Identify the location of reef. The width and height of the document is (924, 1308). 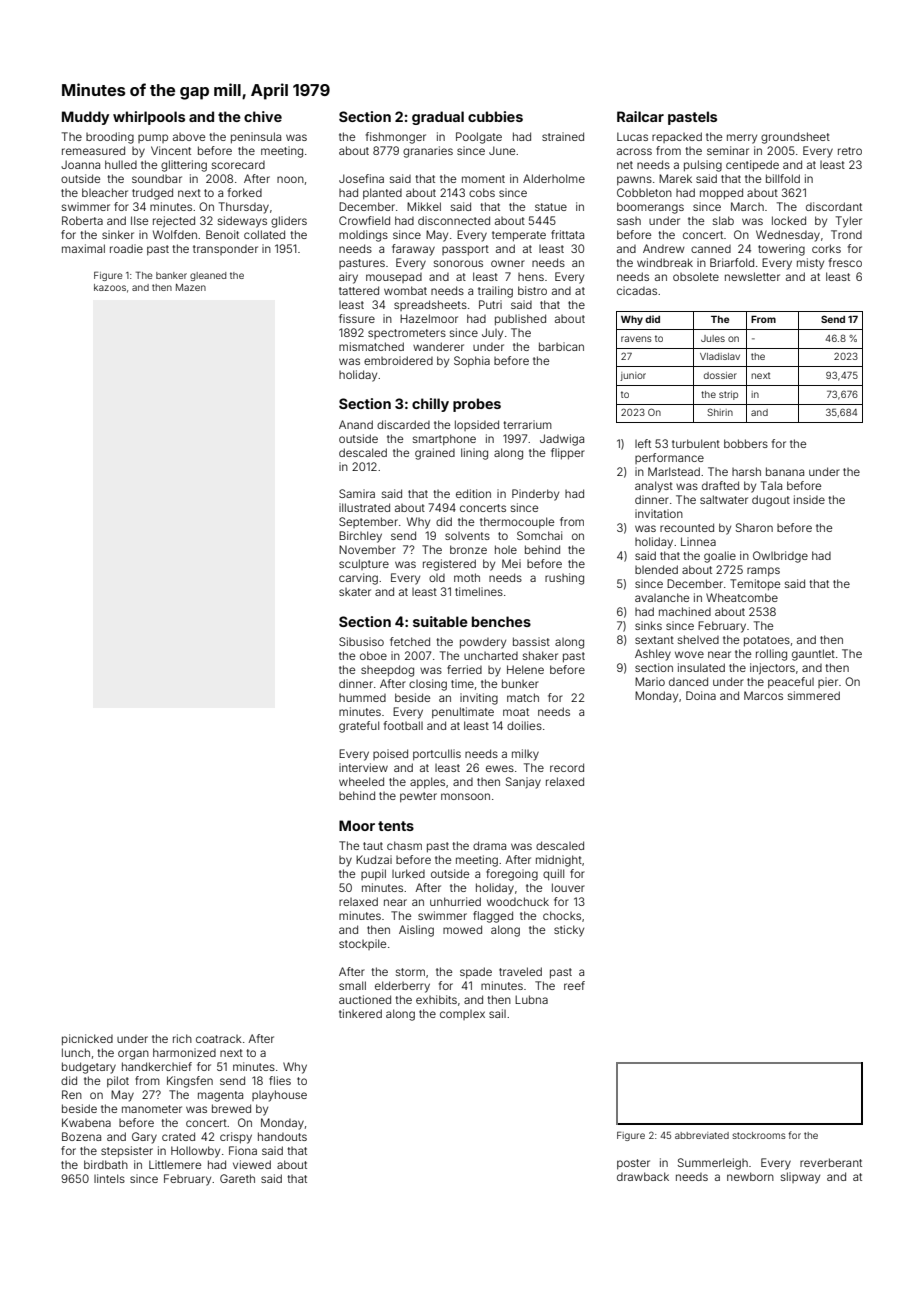
(574, 985).
